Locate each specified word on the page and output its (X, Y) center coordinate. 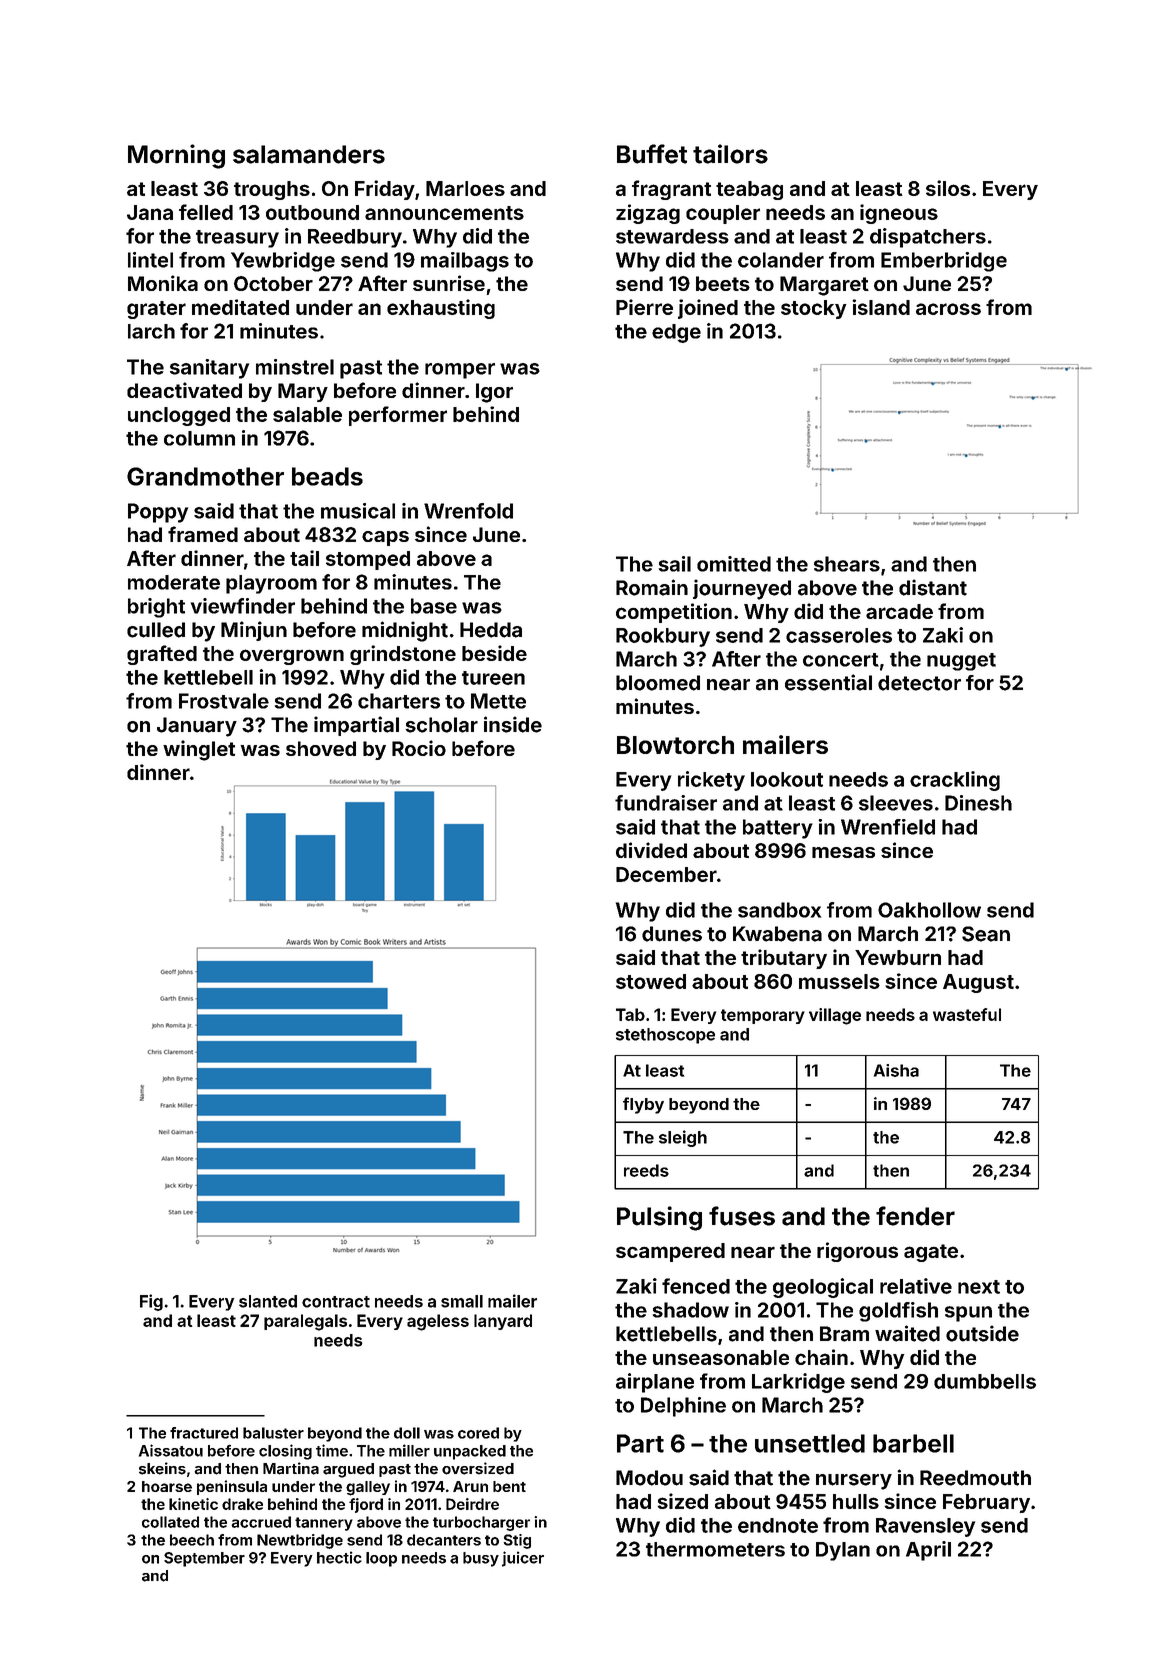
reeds (646, 1170)
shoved (321, 748)
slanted (268, 1301)
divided (651, 850)
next (979, 1287)
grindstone (403, 655)
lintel (150, 260)
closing (285, 1452)
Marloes (465, 188)
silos (948, 188)
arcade (899, 611)
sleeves (896, 803)
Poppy (158, 513)
